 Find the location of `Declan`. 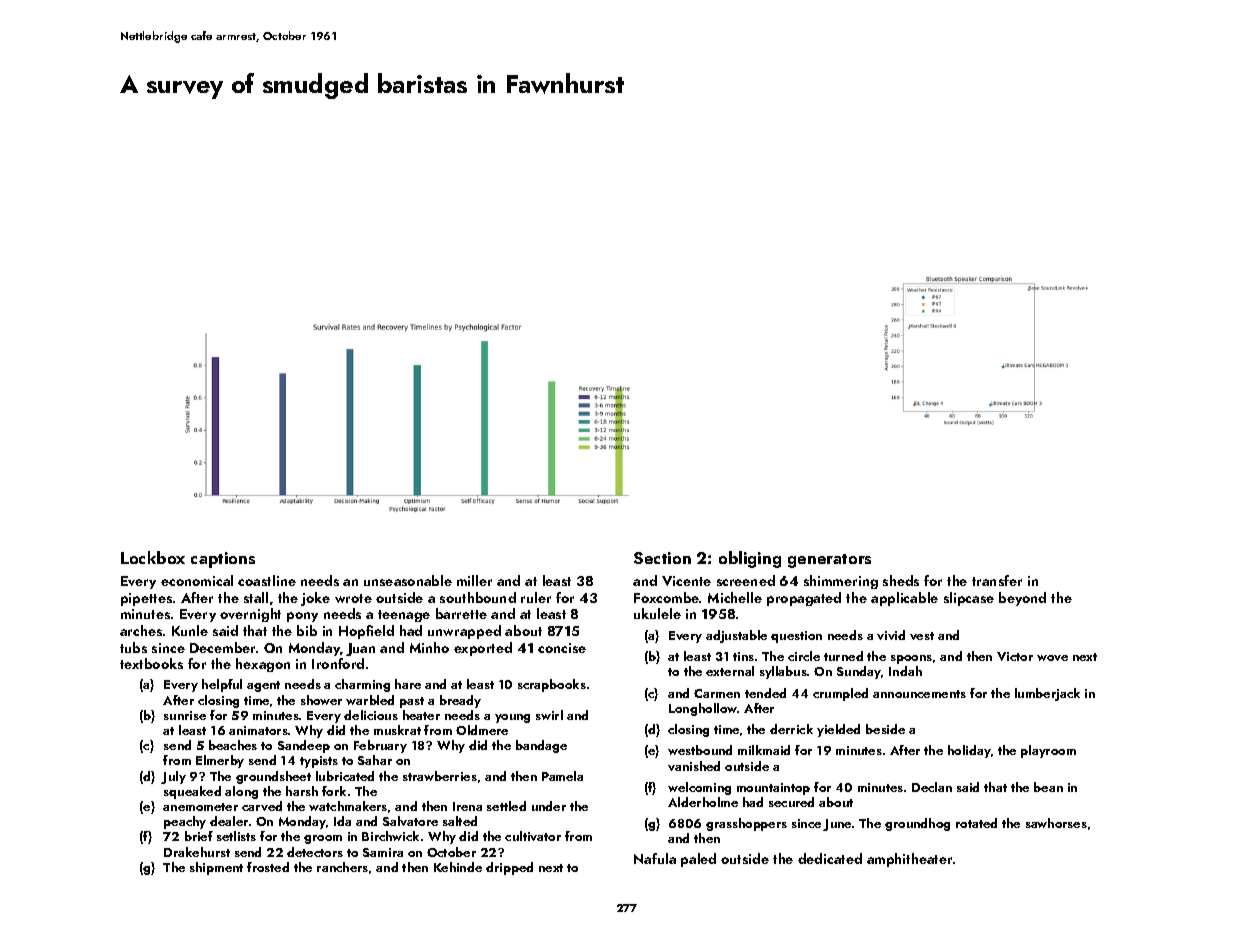

Declan is located at coordinates (932, 787).
